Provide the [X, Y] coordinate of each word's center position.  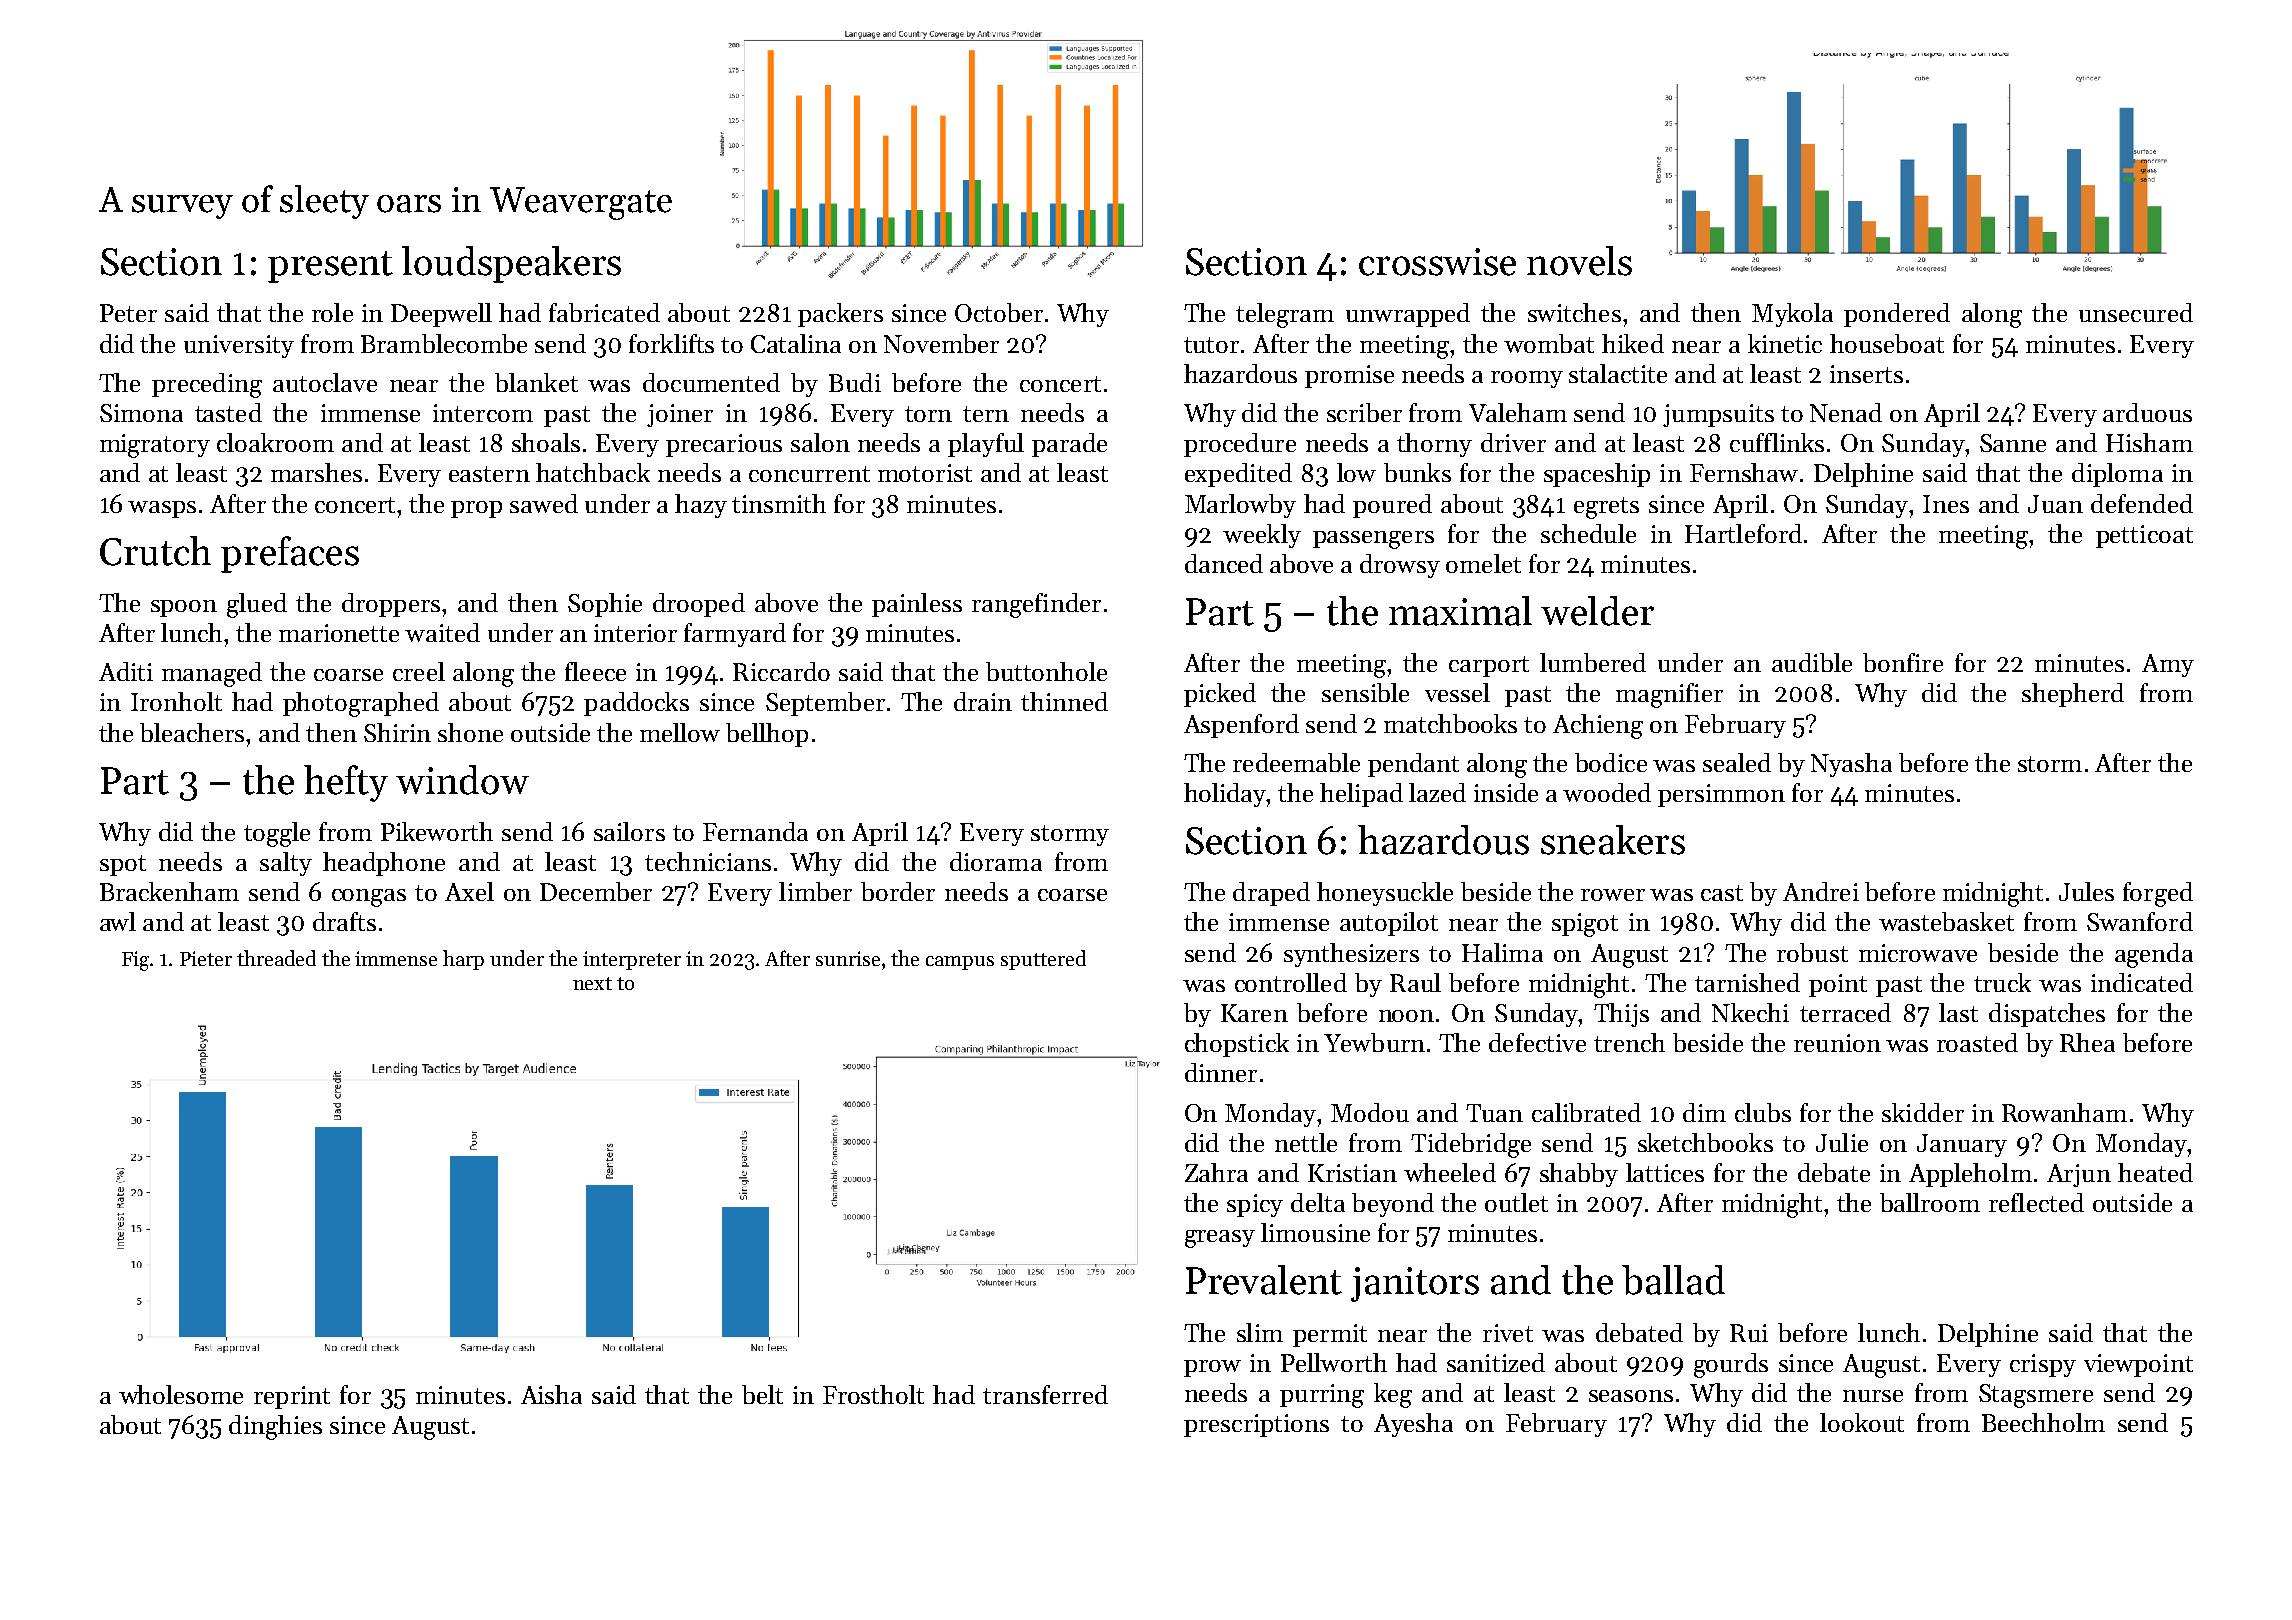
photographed [361, 704]
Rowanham [2064, 1112]
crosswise [1437, 262]
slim [1260, 1332]
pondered [1897, 315]
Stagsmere [2036, 1396]
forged [2158, 894]
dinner [1221, 1072]
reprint [292, 1397]
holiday [1225, 795]
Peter [128, 313]
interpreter [632, 960]
